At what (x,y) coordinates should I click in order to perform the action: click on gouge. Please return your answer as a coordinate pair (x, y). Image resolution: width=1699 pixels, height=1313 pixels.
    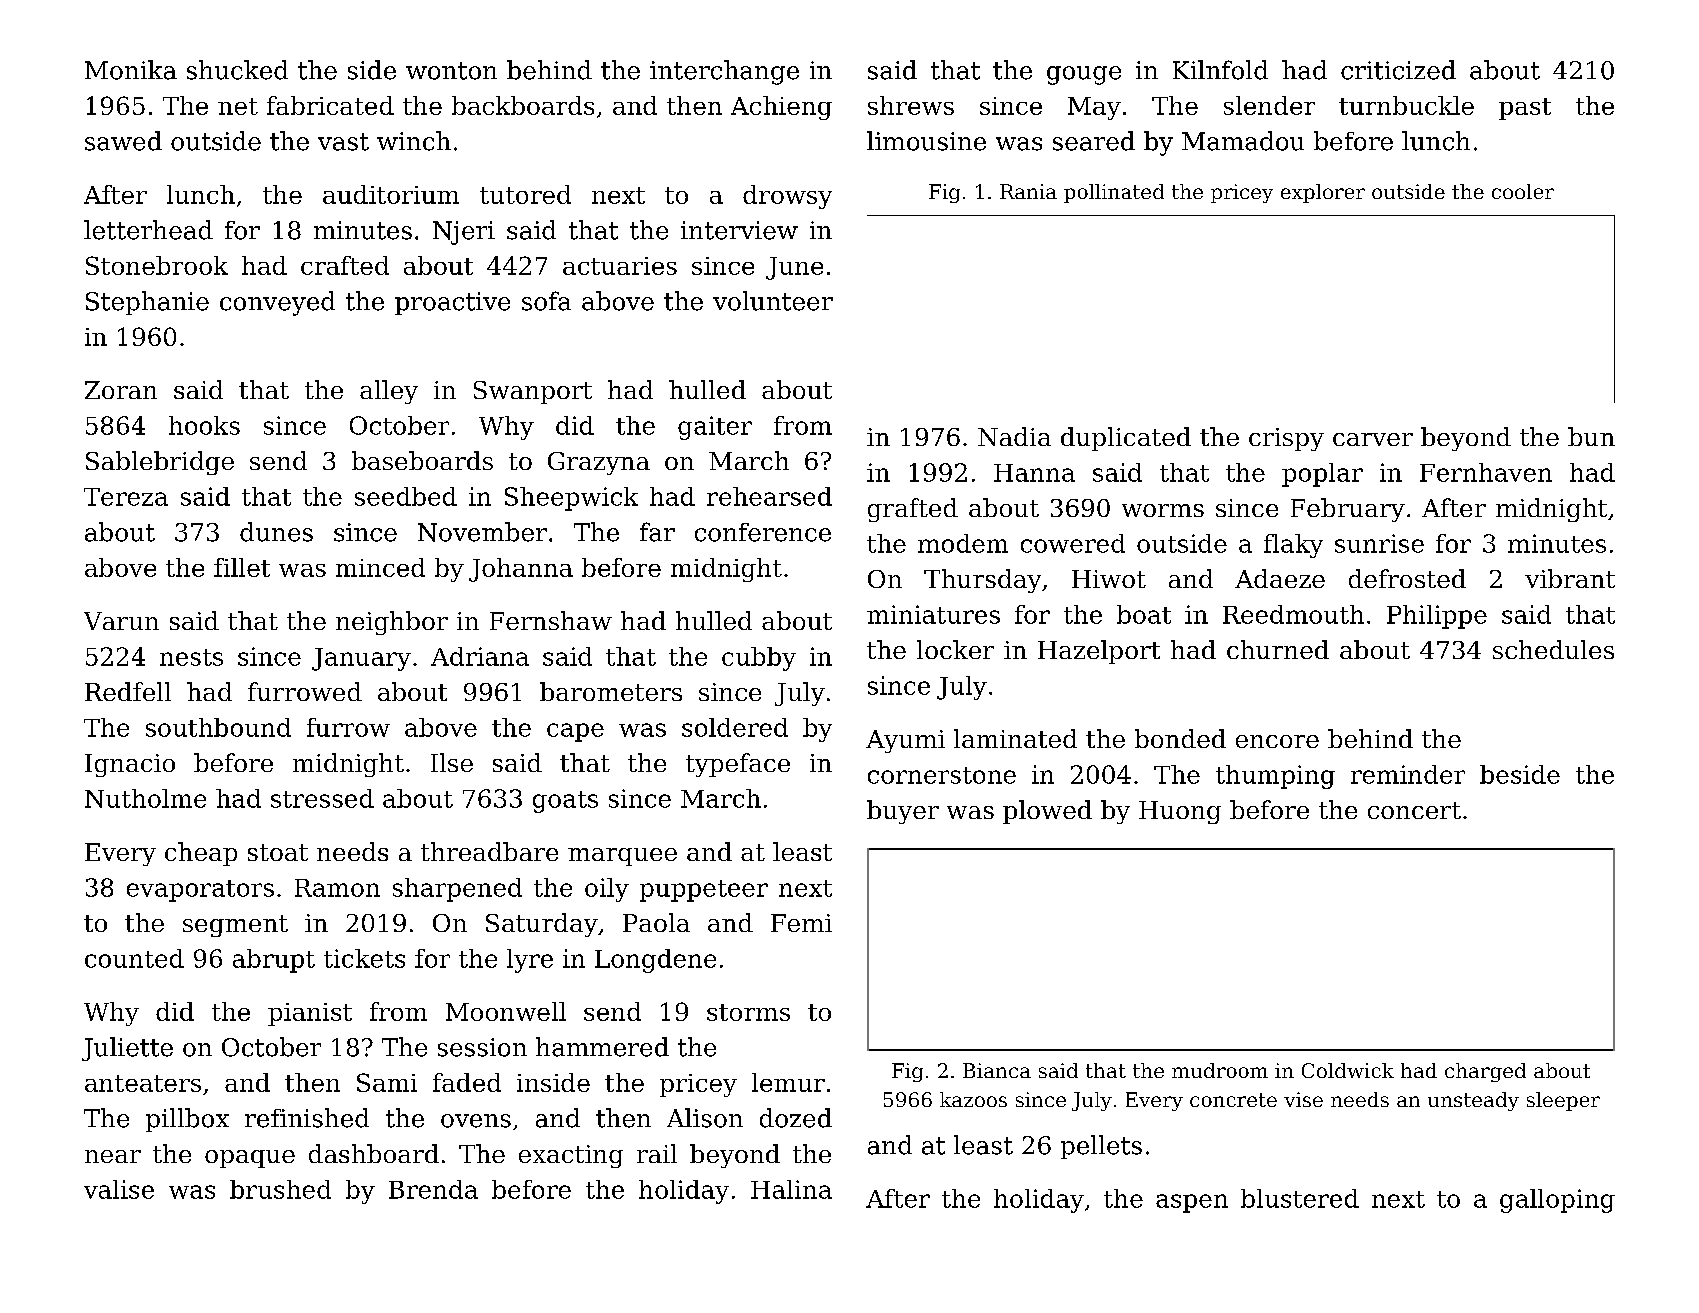
    Looking at the image, I should click on (1084, 75).
